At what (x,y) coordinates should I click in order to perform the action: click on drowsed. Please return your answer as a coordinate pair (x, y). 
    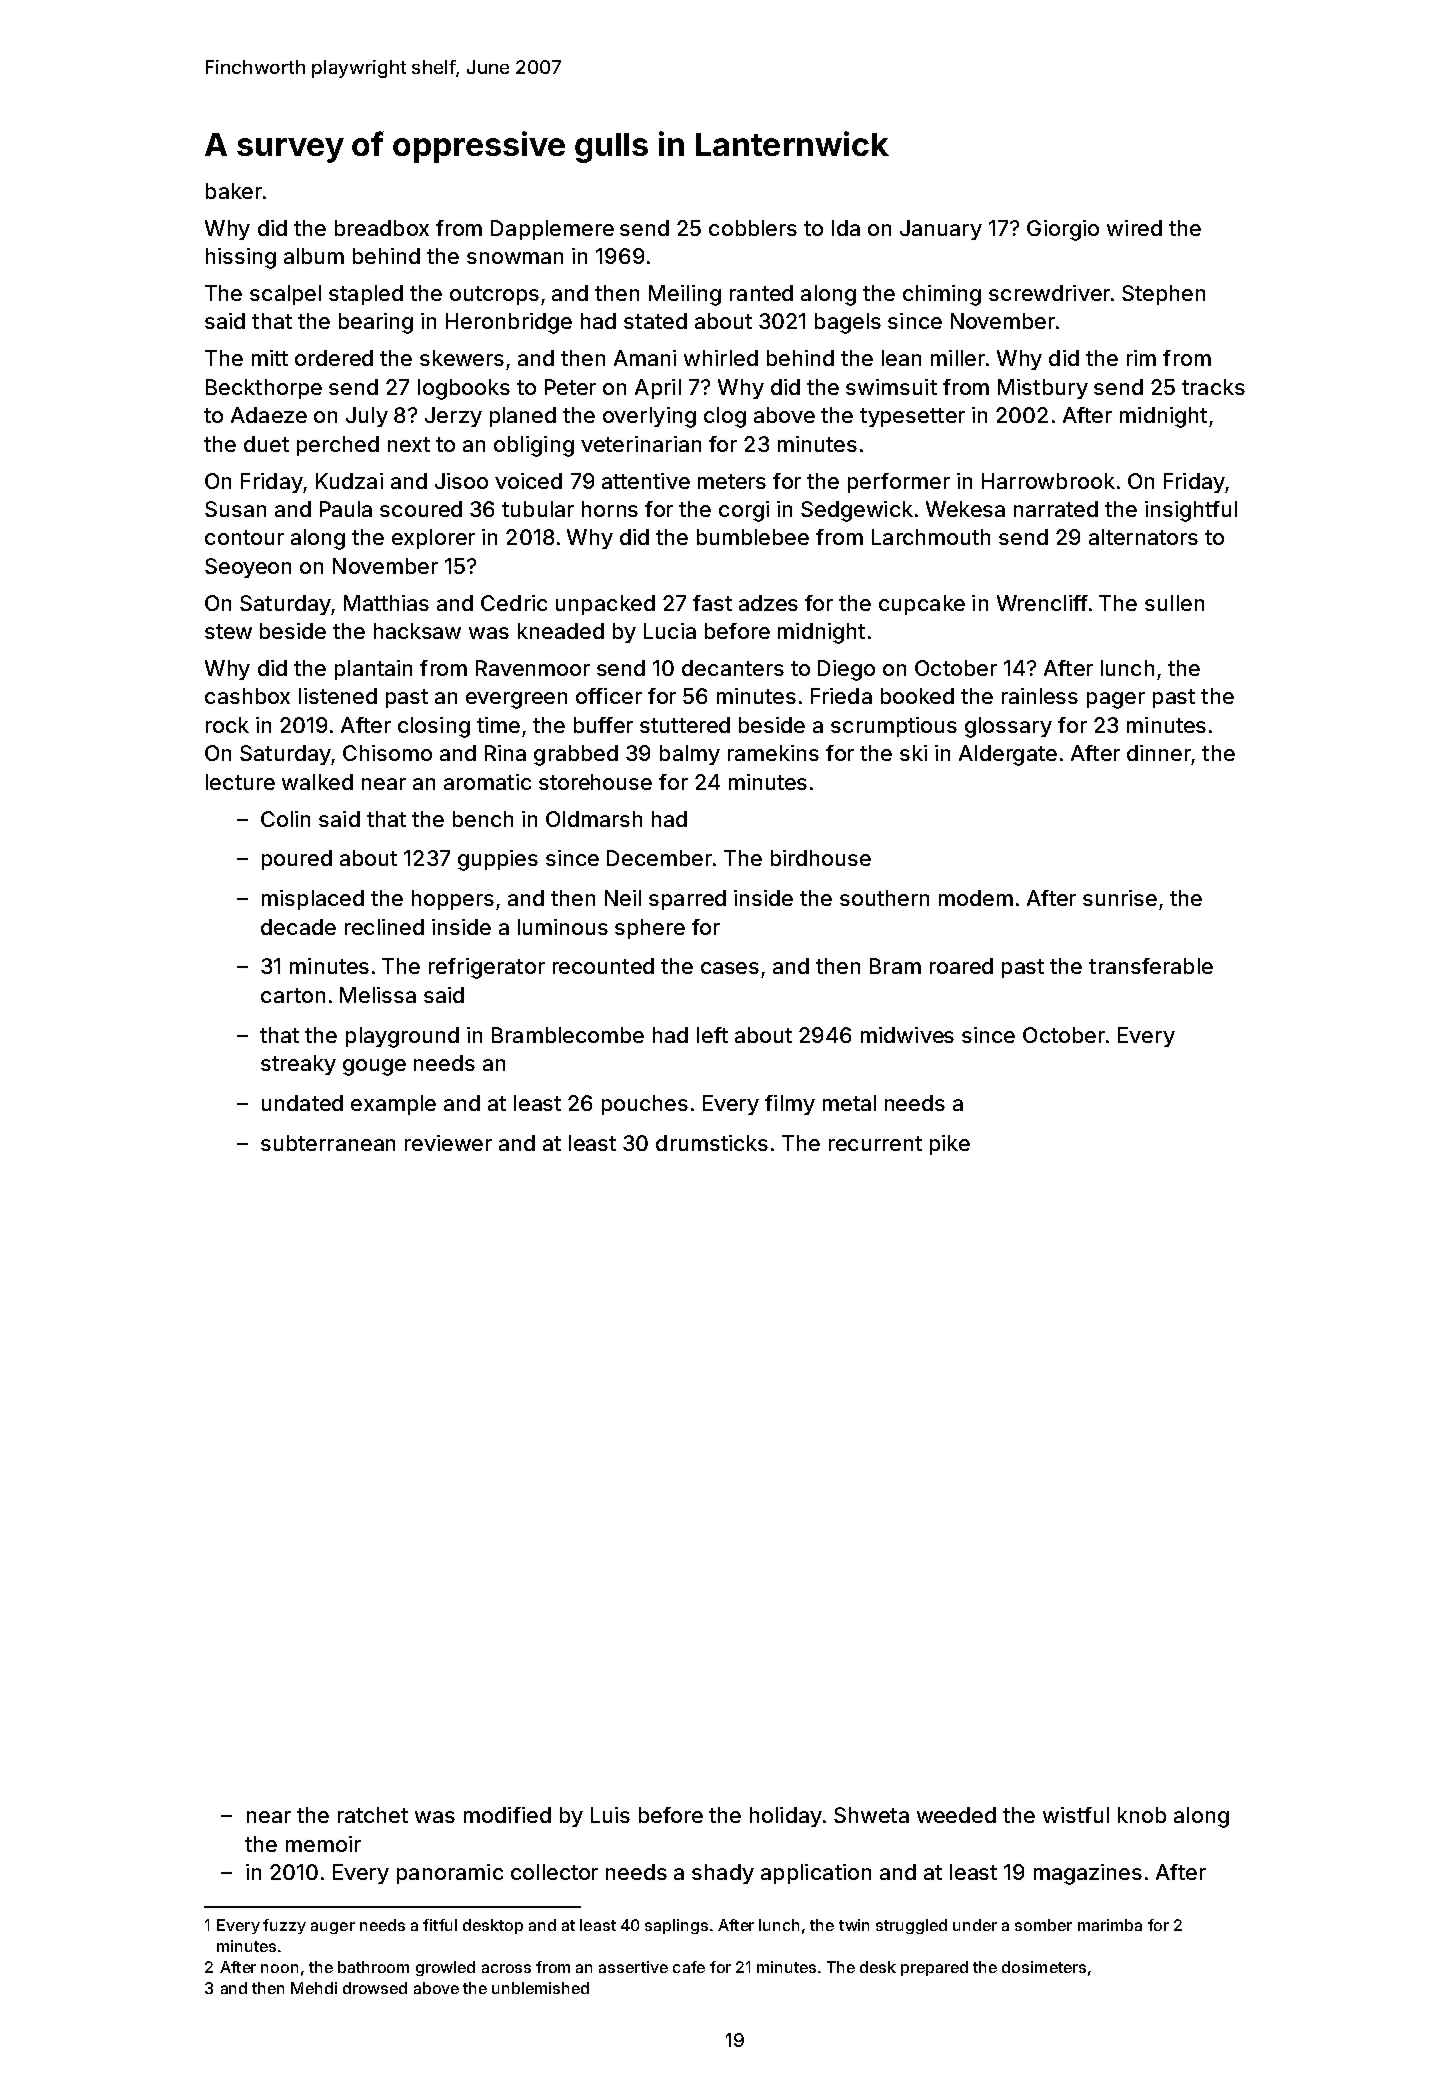
    Looking at the image, I should click on (375, 1988).
